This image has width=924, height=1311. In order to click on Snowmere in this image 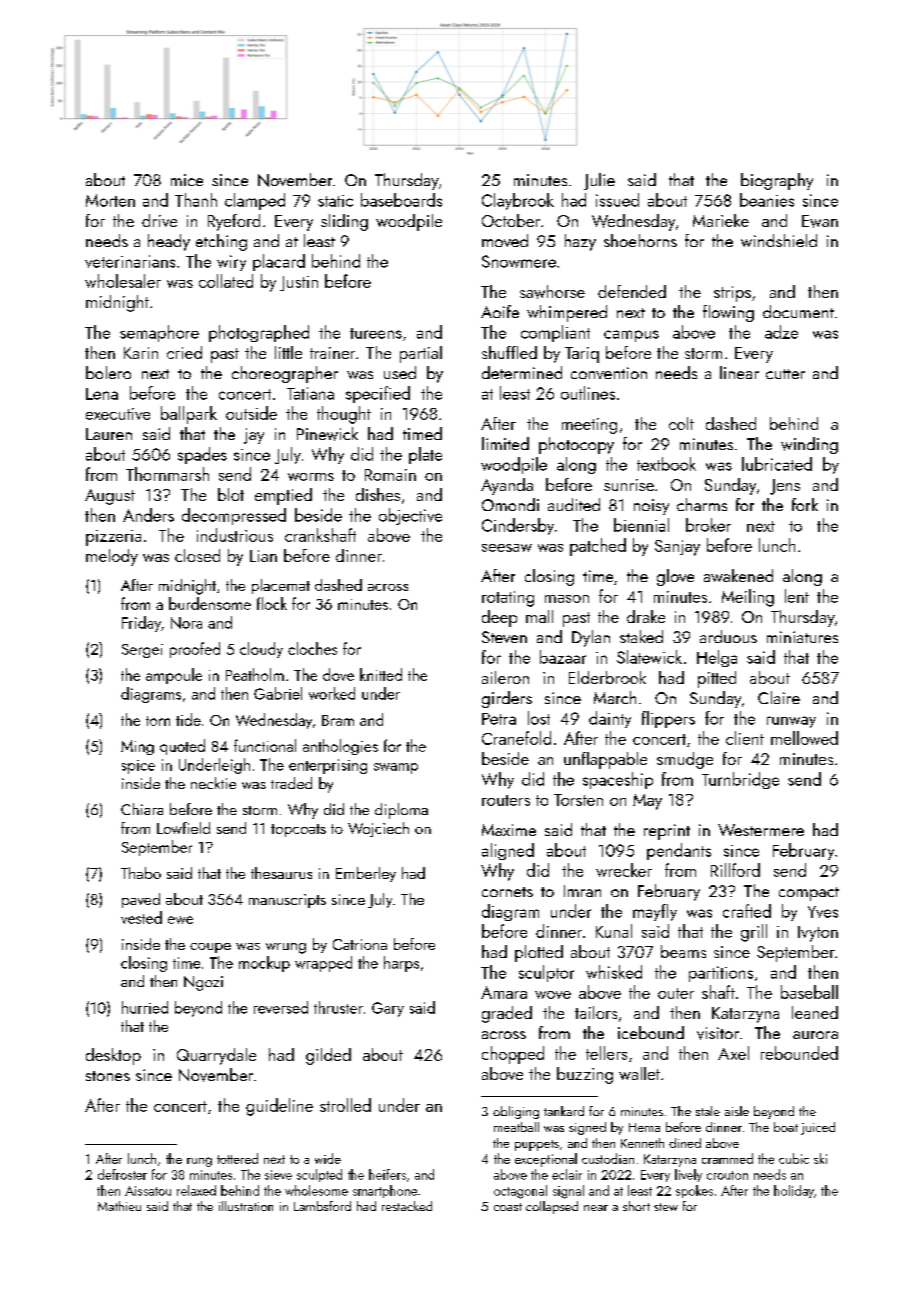, I will do `click(519, 261)`.
